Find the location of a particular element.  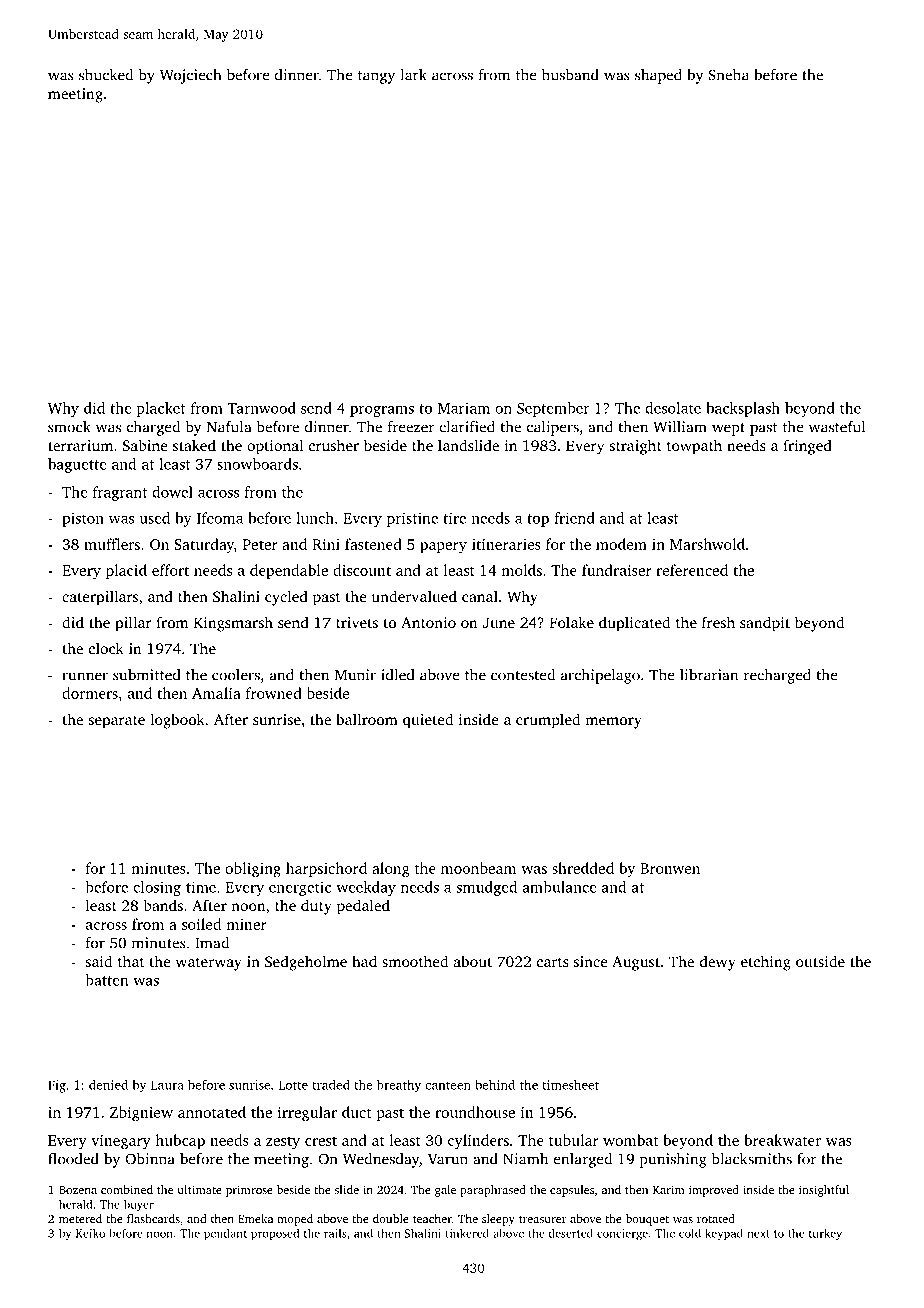

about is located at coordinates (473, 961).
